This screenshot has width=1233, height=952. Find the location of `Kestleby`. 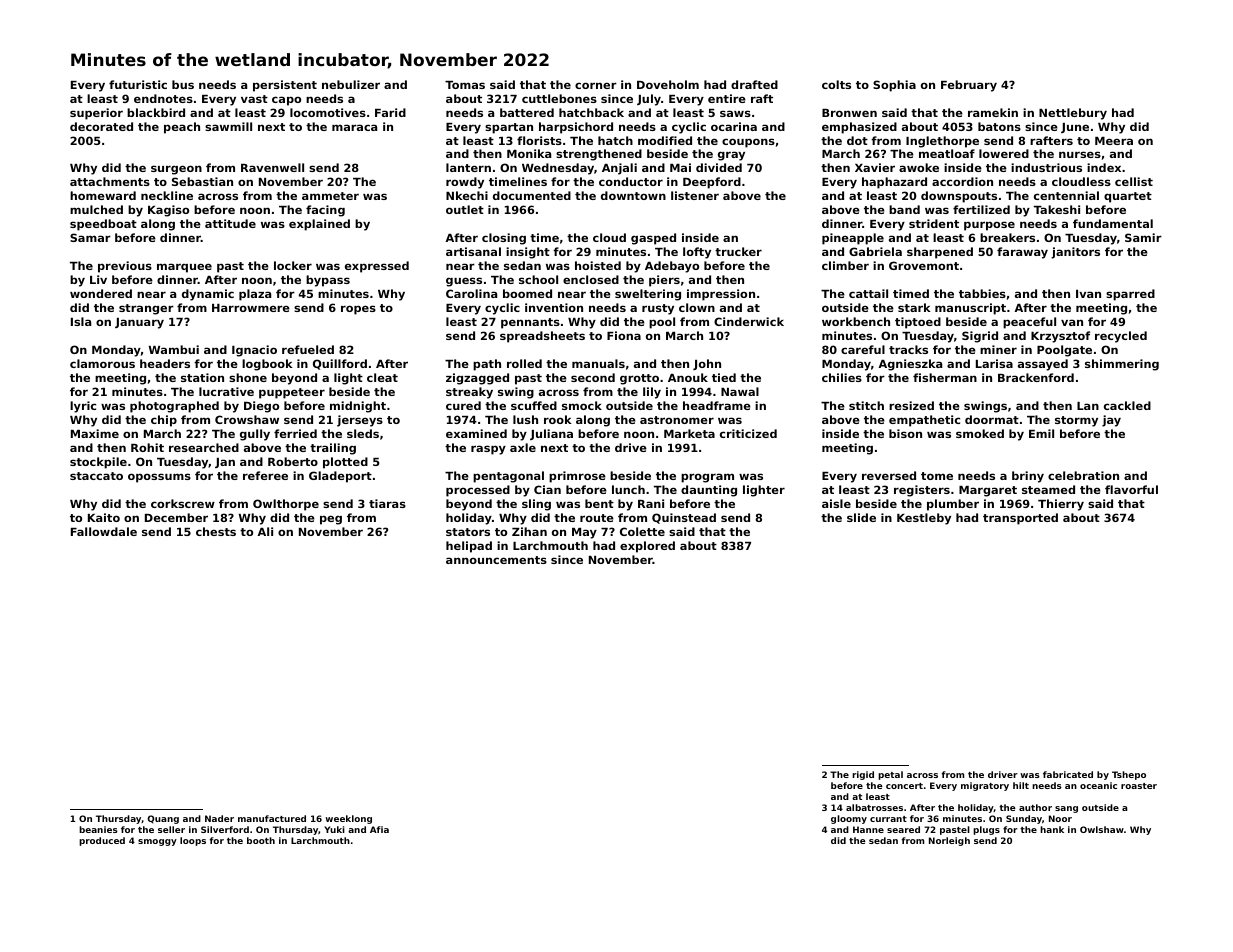

Kestleby is located at coordinates (924, 519).
